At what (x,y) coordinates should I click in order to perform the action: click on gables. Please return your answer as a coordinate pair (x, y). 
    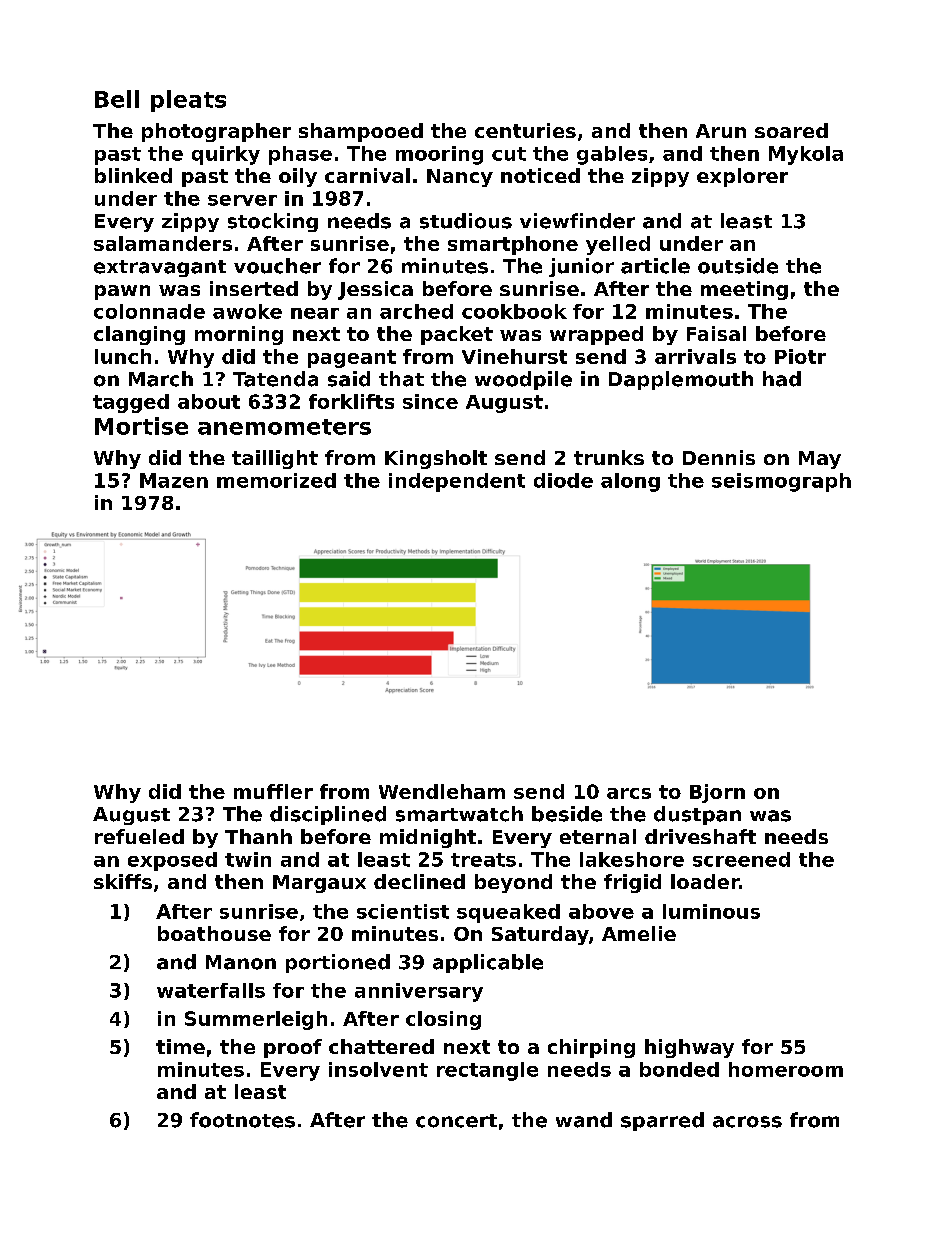
    Looking at the image, I should click on (612, 155).
